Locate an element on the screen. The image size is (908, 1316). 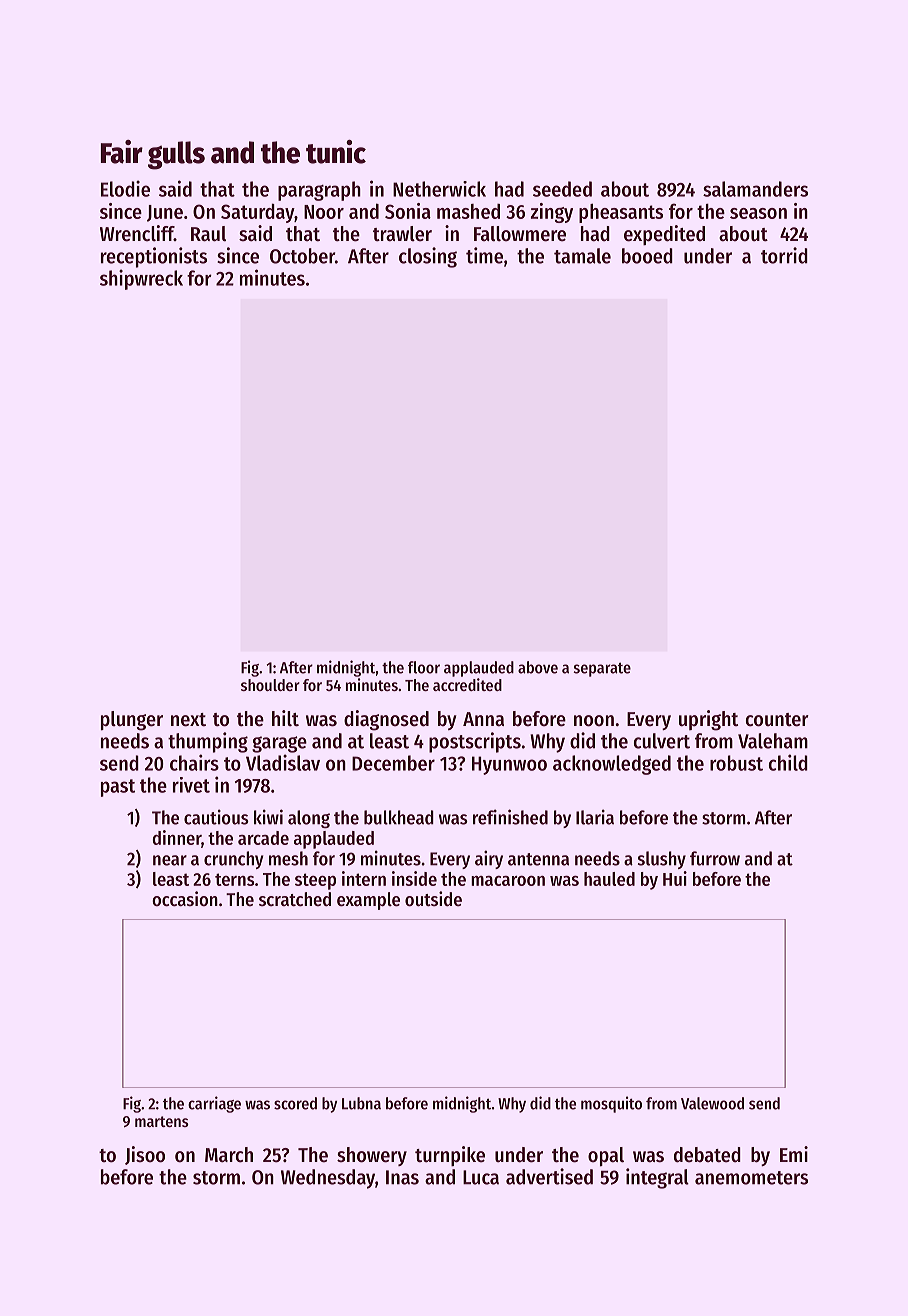
tamale is located at coordinates (582, 256).
